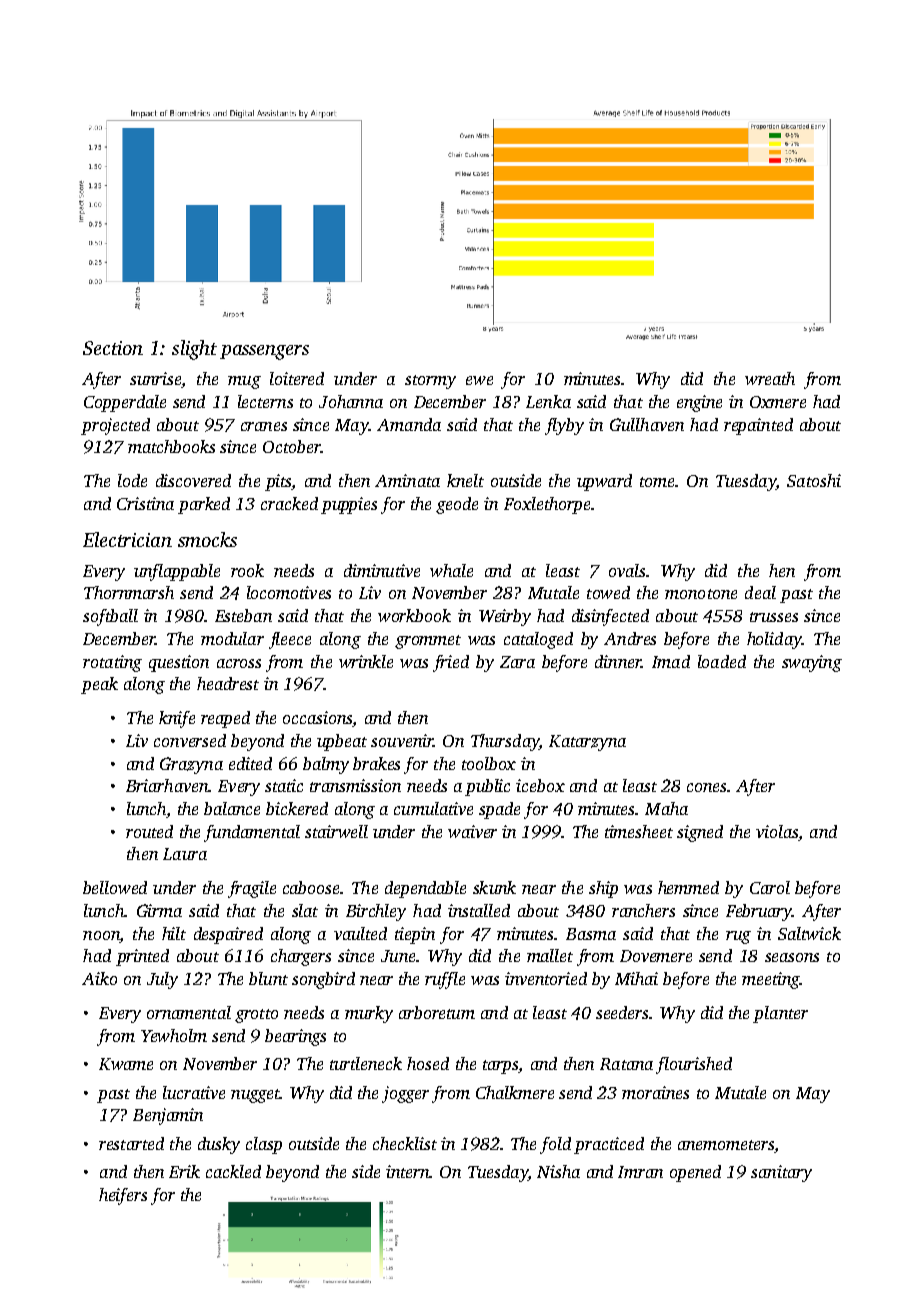 Image resolution: width=924 pixels, height=1308 pixels. What do you see at coordinates (558, 1171) in the screenshot?
I see `Nisha` at bounding box center [558, 1171].
